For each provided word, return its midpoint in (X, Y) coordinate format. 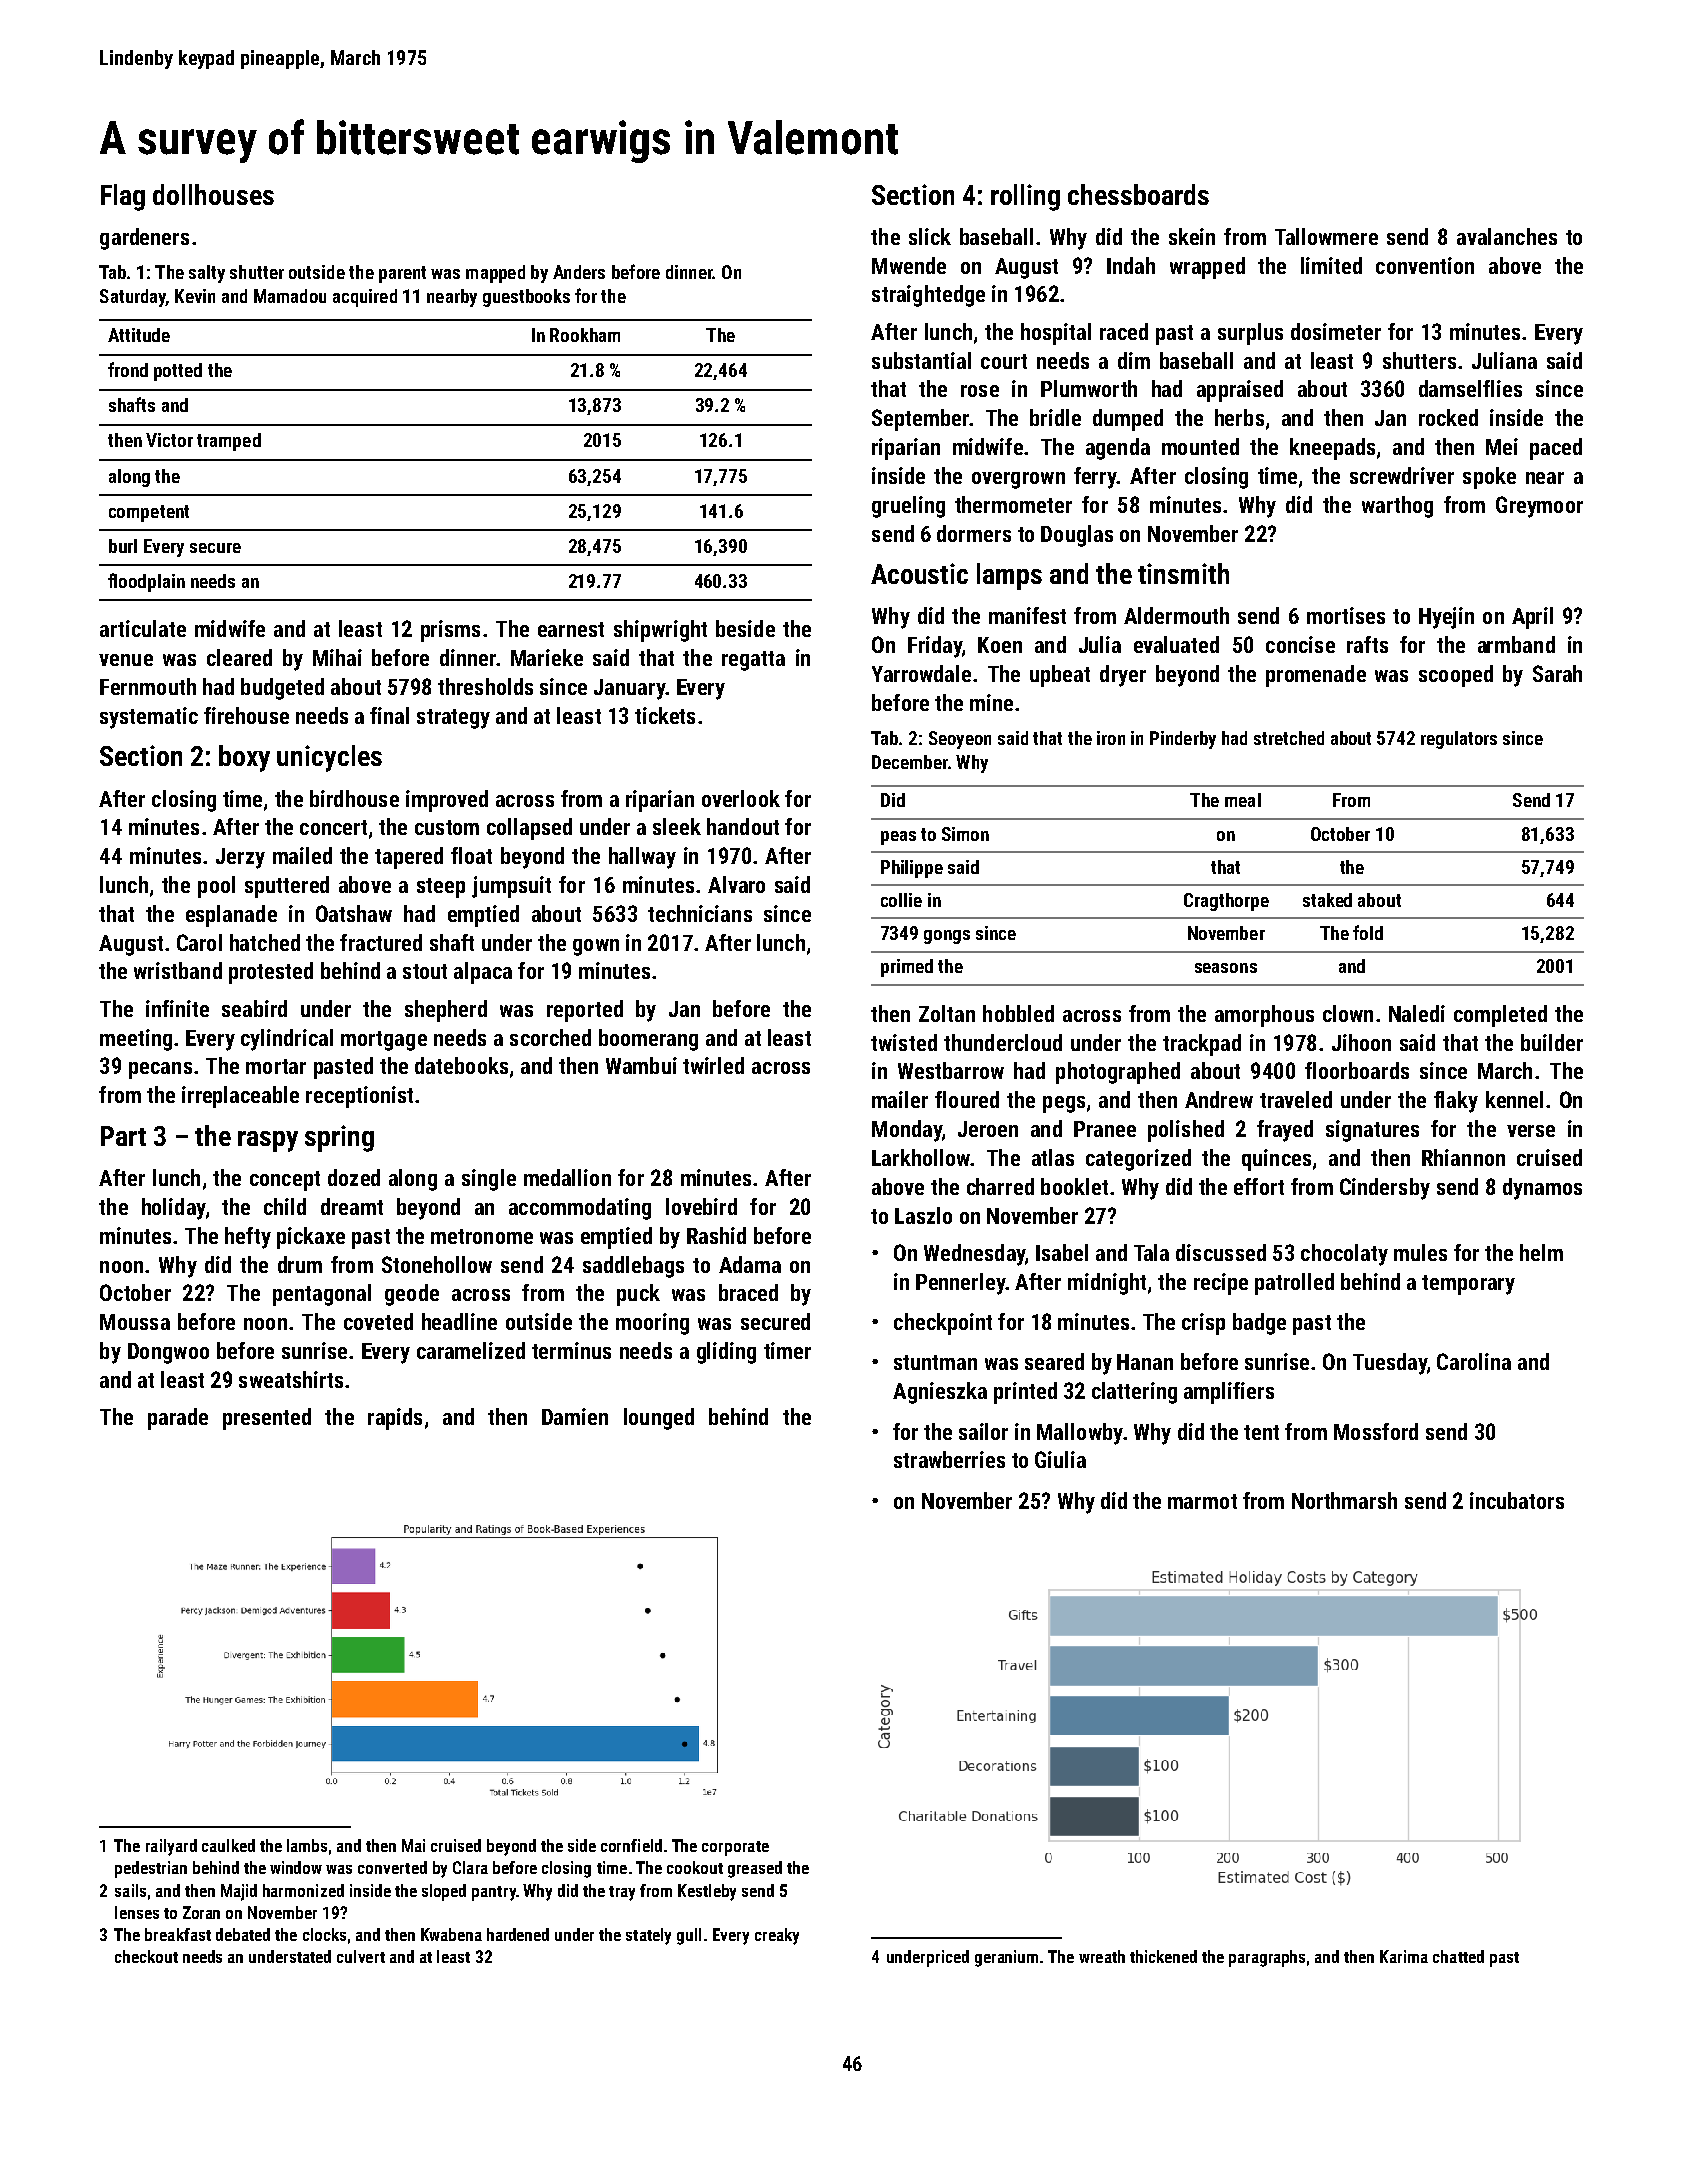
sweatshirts (291, 1379)
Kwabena (451, 1934)
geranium (1006, 1958)
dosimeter (1336, 331)
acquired (365, 298)
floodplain (146, 582)
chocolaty (1344, 1255)
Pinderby (1183, 740)
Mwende (909, 265)
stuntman (935, 1362)
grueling (908, 507)
